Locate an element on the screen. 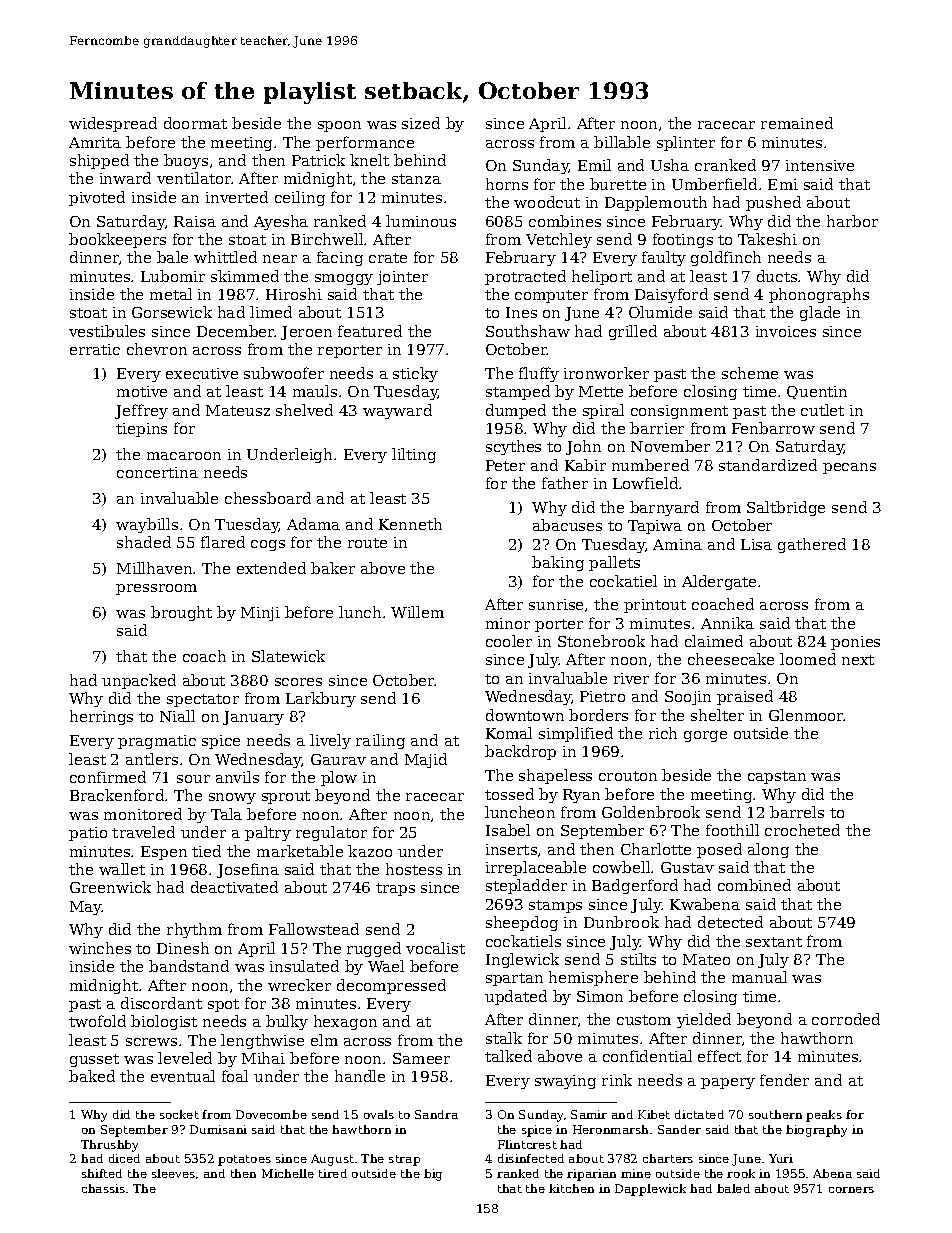  Yuri is located at coordinates (781, 1158).
